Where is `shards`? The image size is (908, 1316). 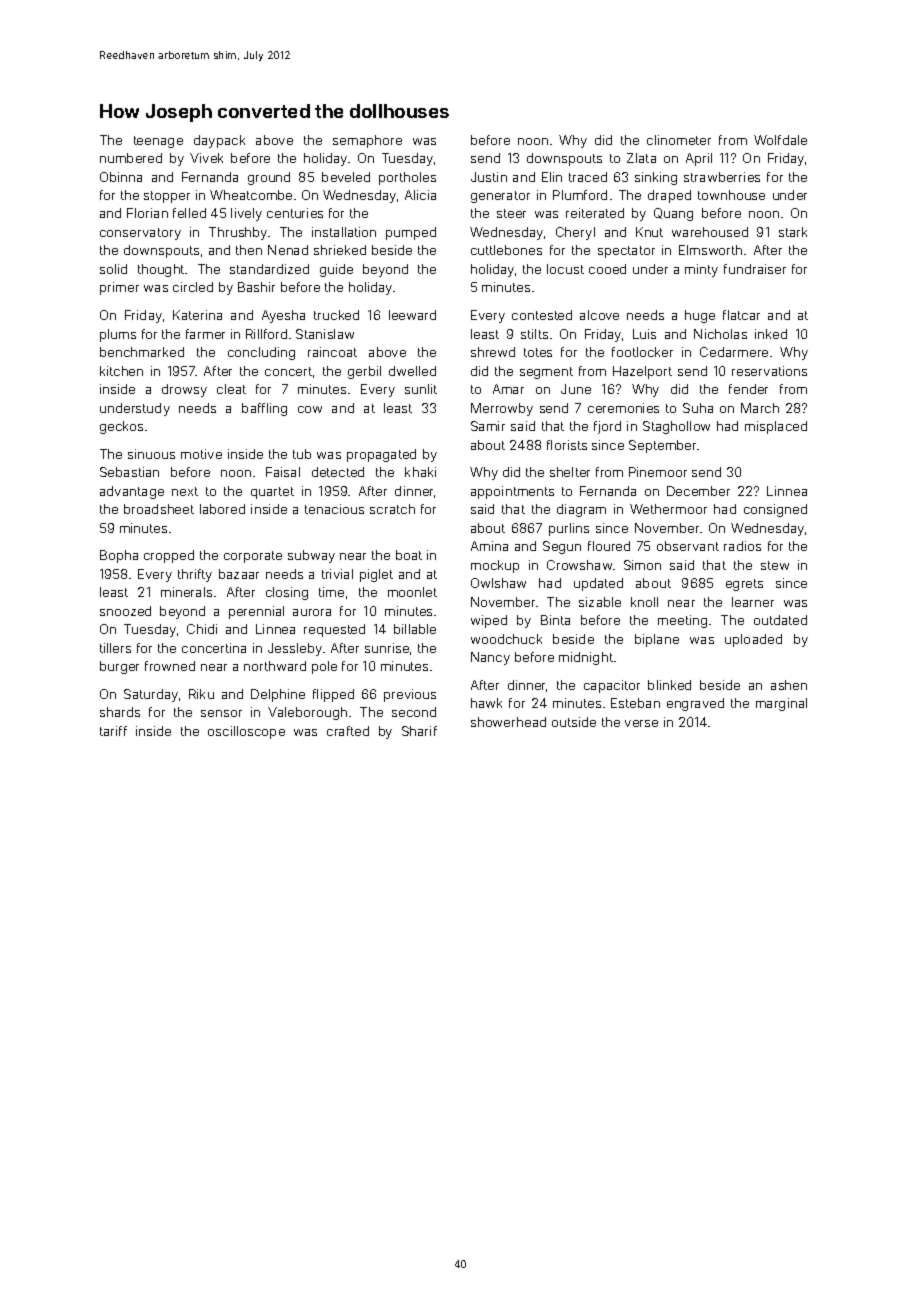 shards is located at coordinates (120, 712).
